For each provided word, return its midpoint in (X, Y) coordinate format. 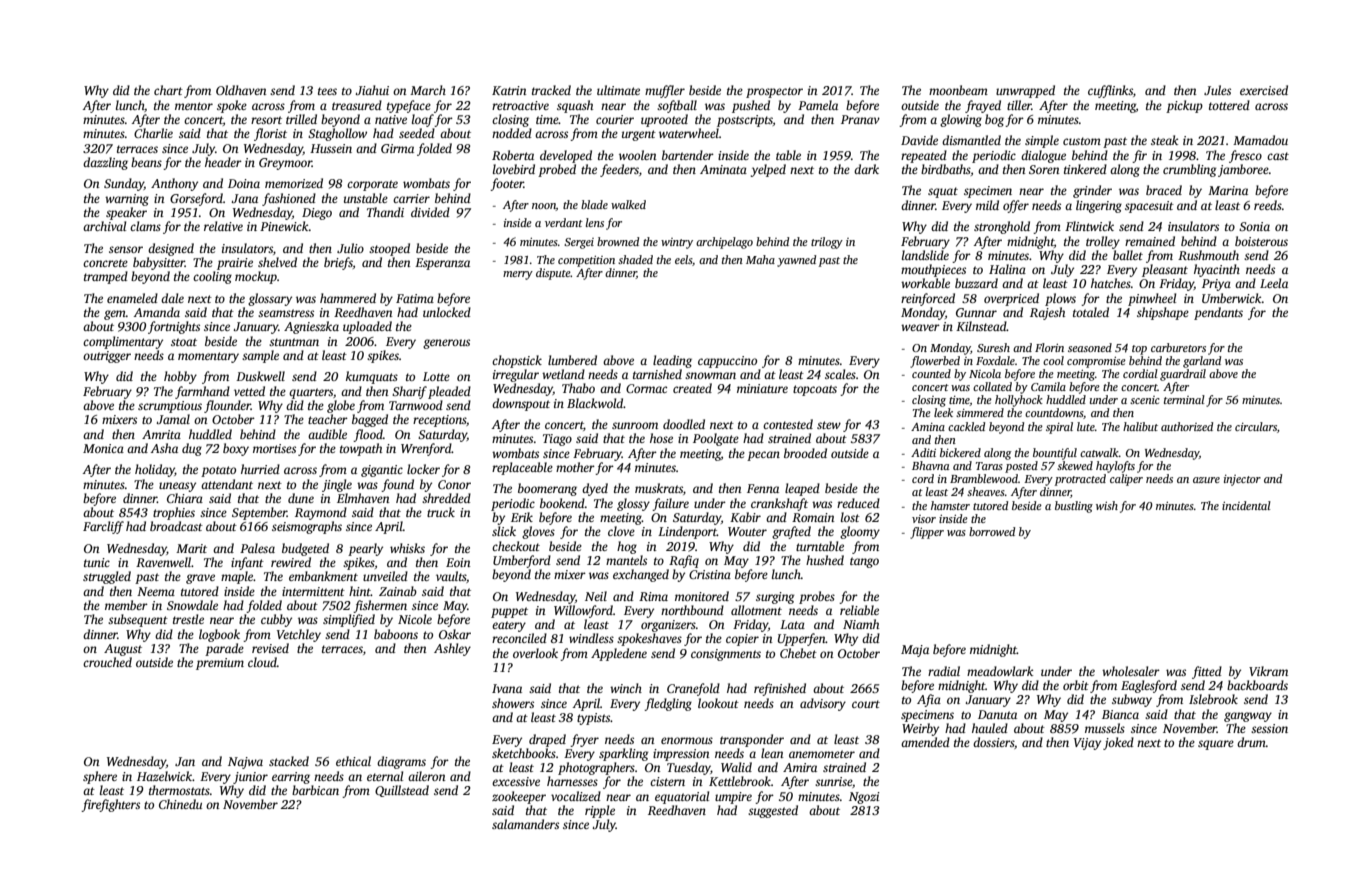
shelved (277, 262)
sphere (100, 777)
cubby (276, 620)
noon (544, 207)
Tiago (557, 440)
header (223, 162)
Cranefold (693, 689)
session (1269, 728)
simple (1042, 141)
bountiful (1055, 454)
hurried (260, 469)
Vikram (1268, 671)
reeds (1268, 205)
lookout (718, 703)
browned (618, 241)
